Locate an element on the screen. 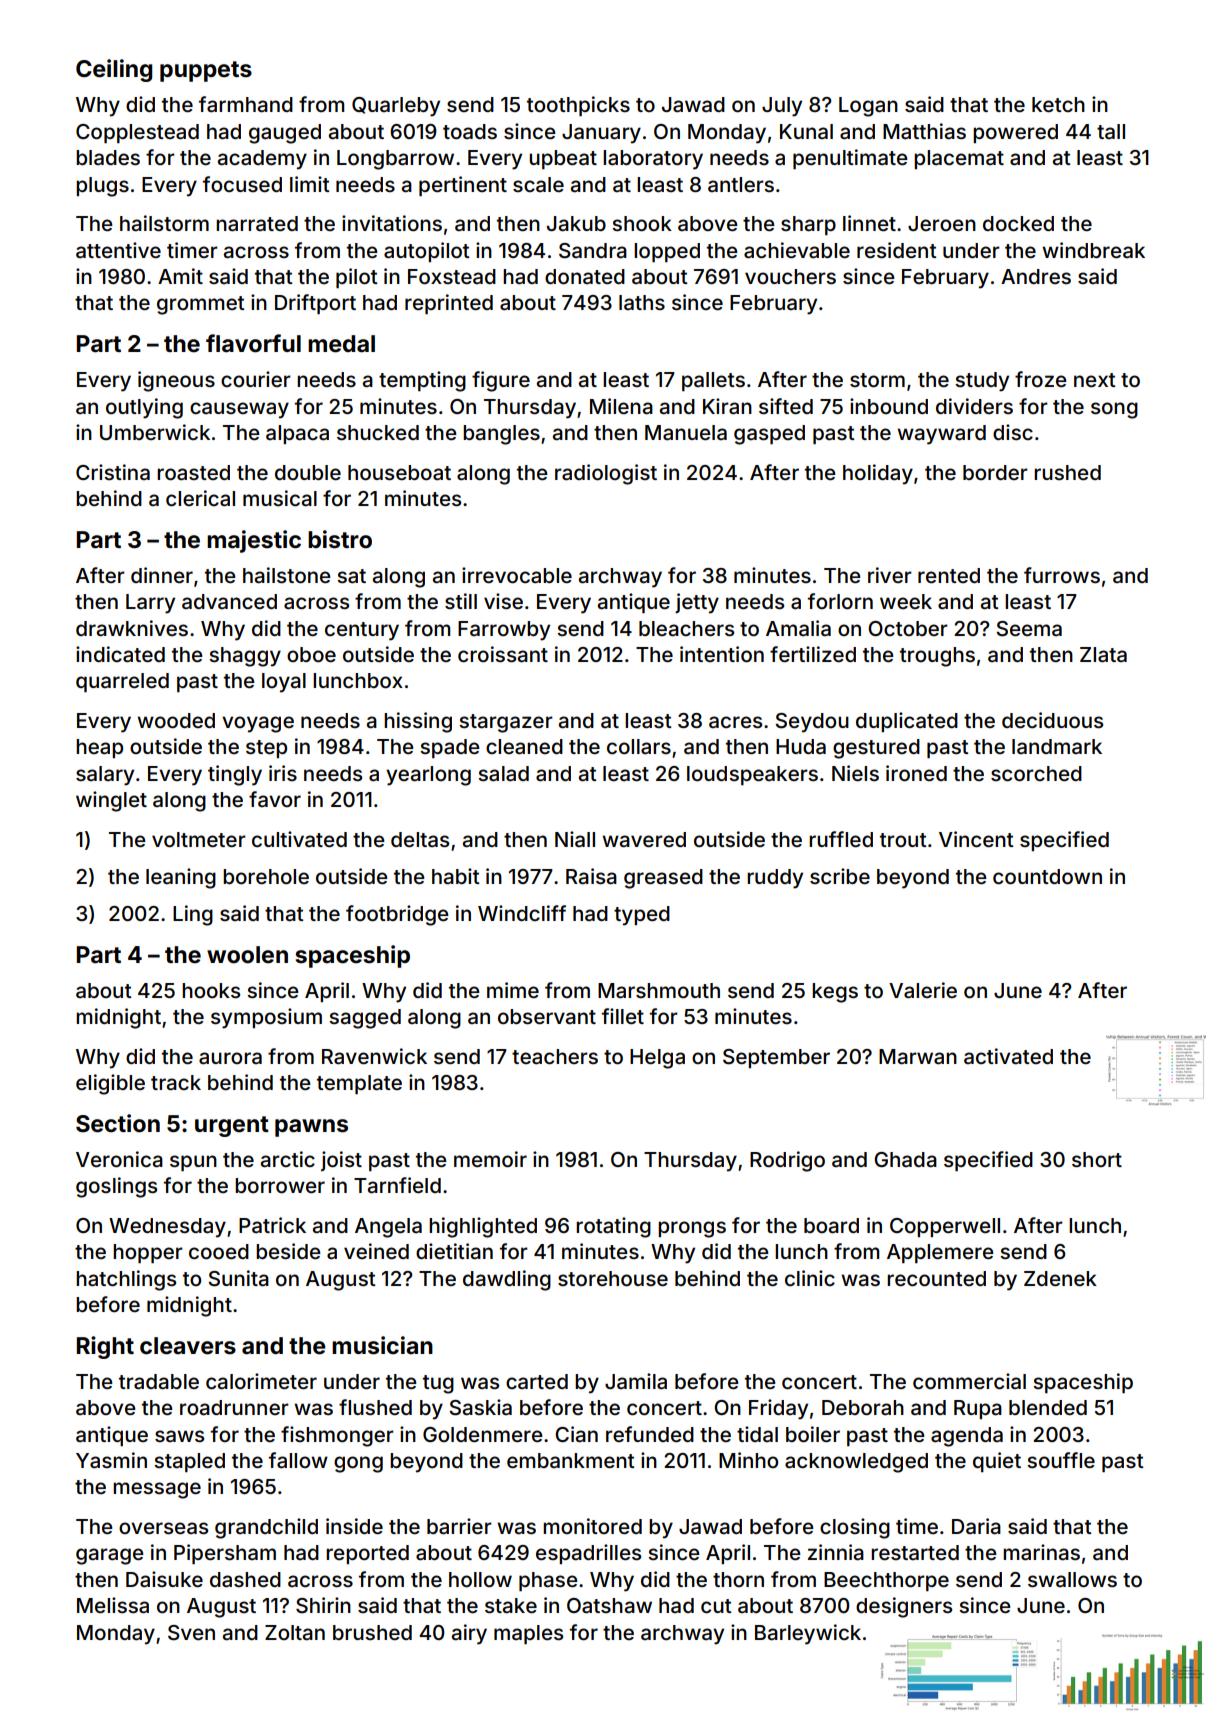 This screenshot has height=1735, width=1227. tidal is located at coordinates (757, 1434).
